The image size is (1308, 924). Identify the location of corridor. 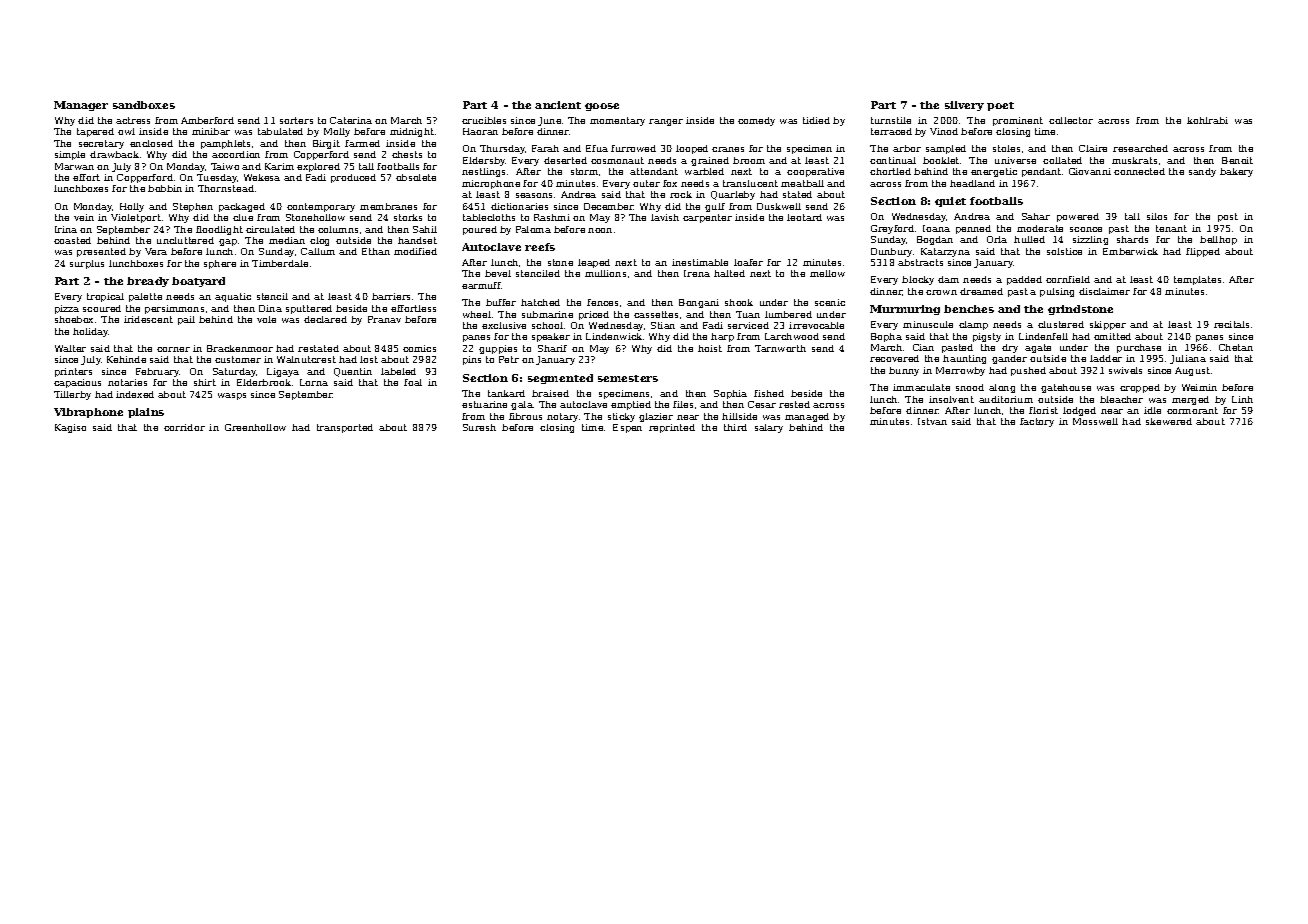
(184, 427).
